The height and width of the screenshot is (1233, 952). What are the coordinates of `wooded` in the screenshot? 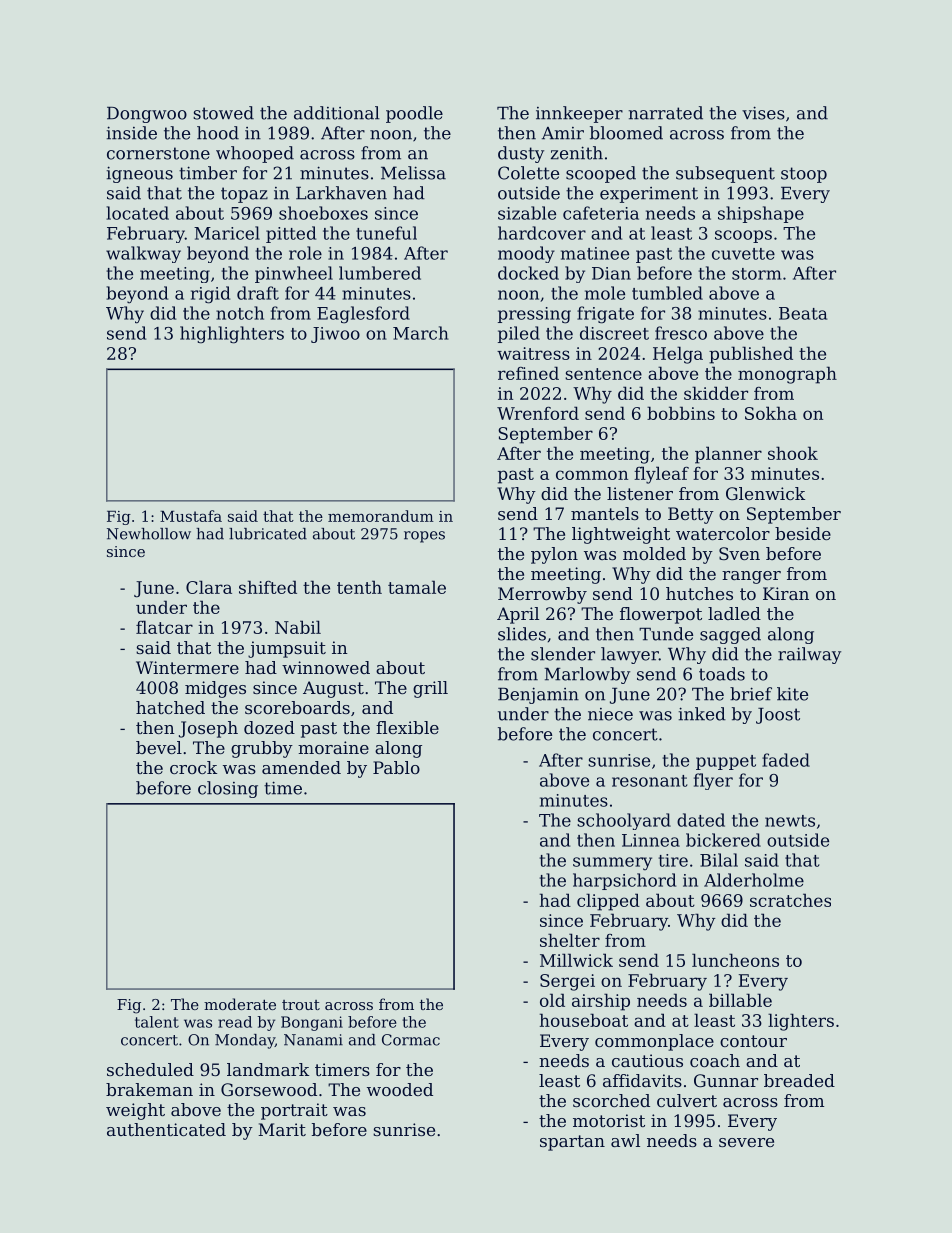 It's located at (400, 1089).
